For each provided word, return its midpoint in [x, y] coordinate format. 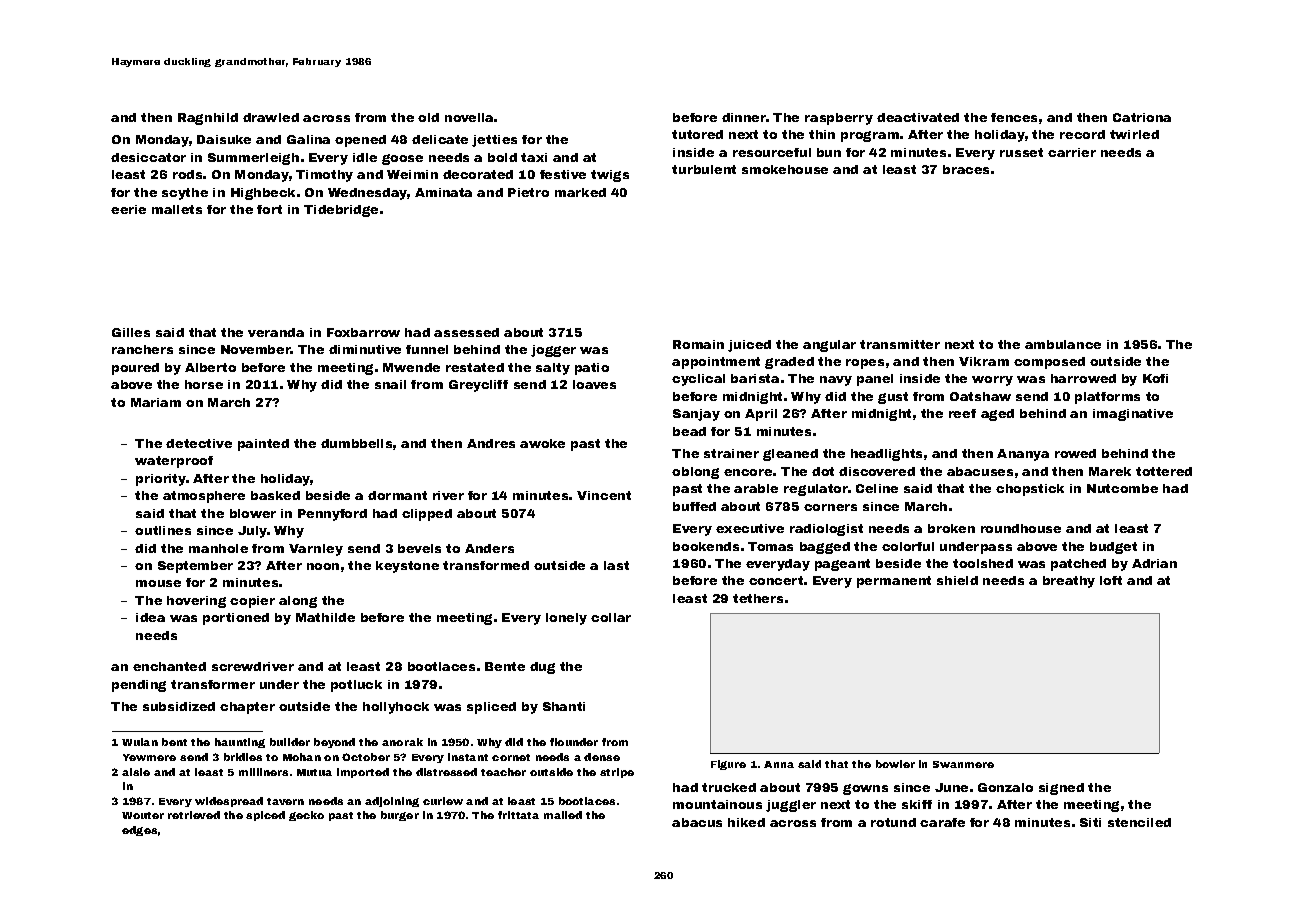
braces [966, 169]
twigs [610, 176]
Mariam [156, 402]
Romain [698, 344]
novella [469, 117]
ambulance [1063, 344]
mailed [563, 815]
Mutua [314, 772]
